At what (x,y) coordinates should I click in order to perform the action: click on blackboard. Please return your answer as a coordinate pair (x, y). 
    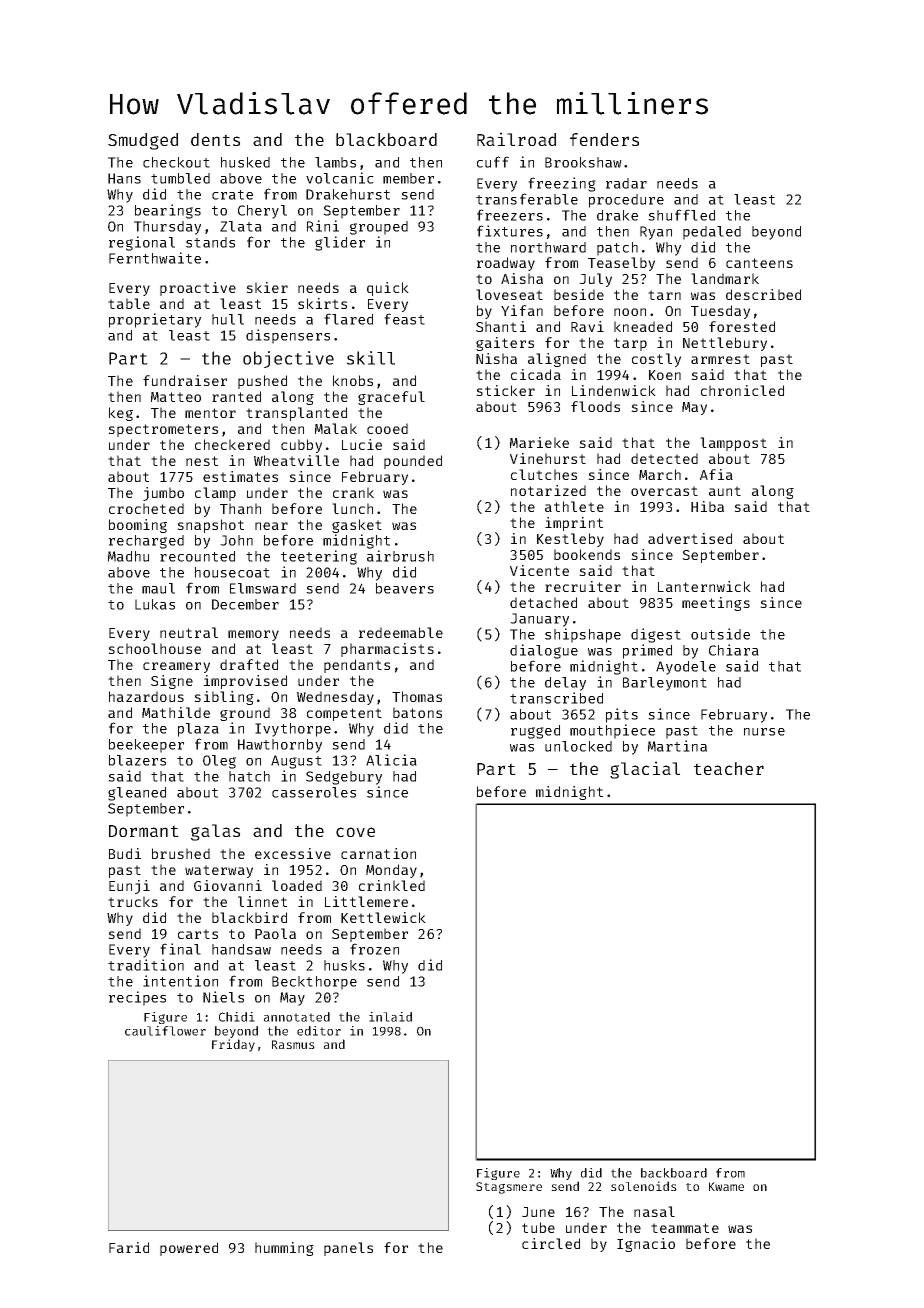
    Looking at the image, I should click on (386, 139).
